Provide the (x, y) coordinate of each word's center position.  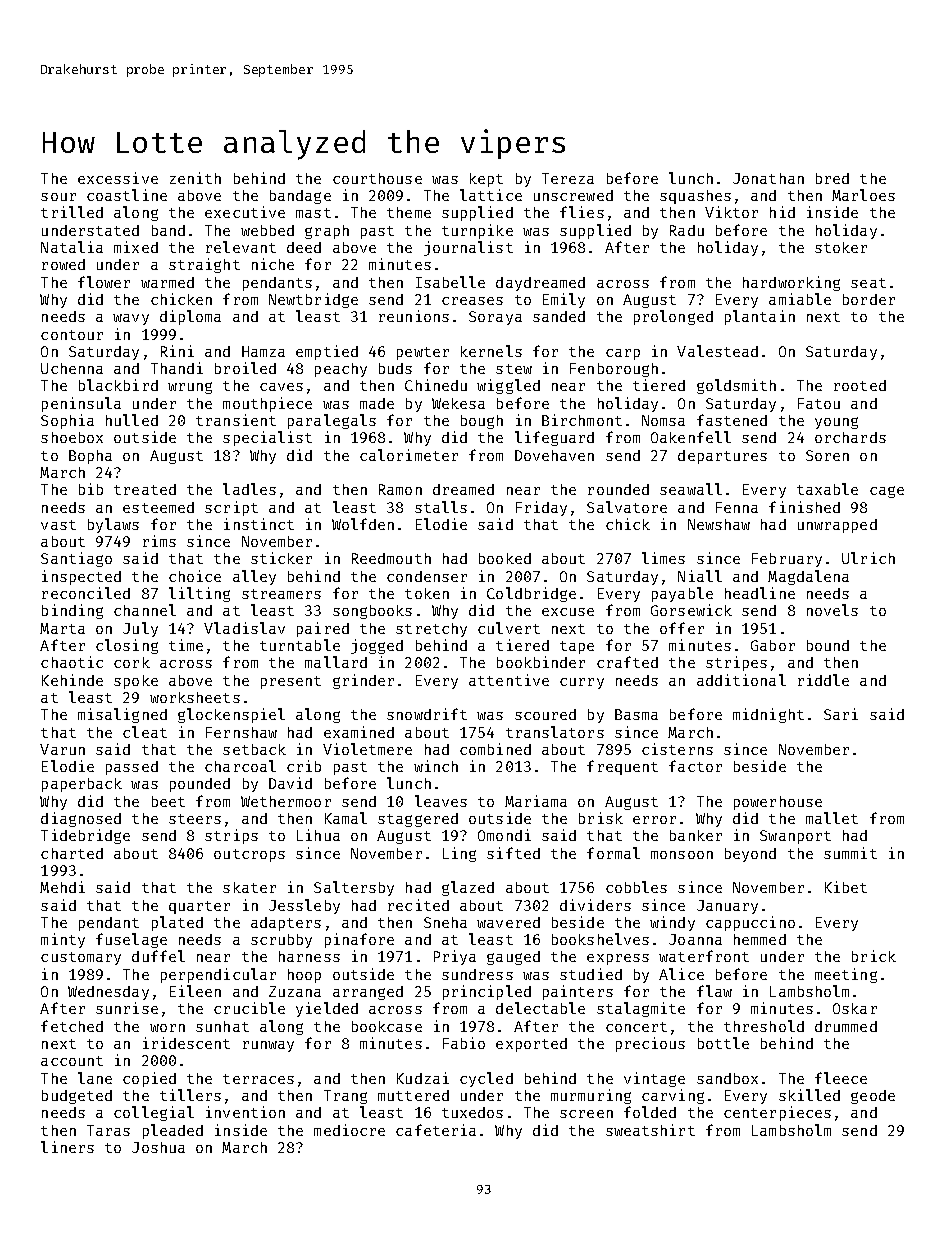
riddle (823, 680)
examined (359, 732)
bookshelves (600, 939)
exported (531, 1045)
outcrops (249, 855)
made (377, 403)
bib (91, 489)
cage (887, 492)
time (186, 645)
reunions (414, 316)
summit (850, 853)
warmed (167, 282)
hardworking (791, 283)
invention (245, 1112)
